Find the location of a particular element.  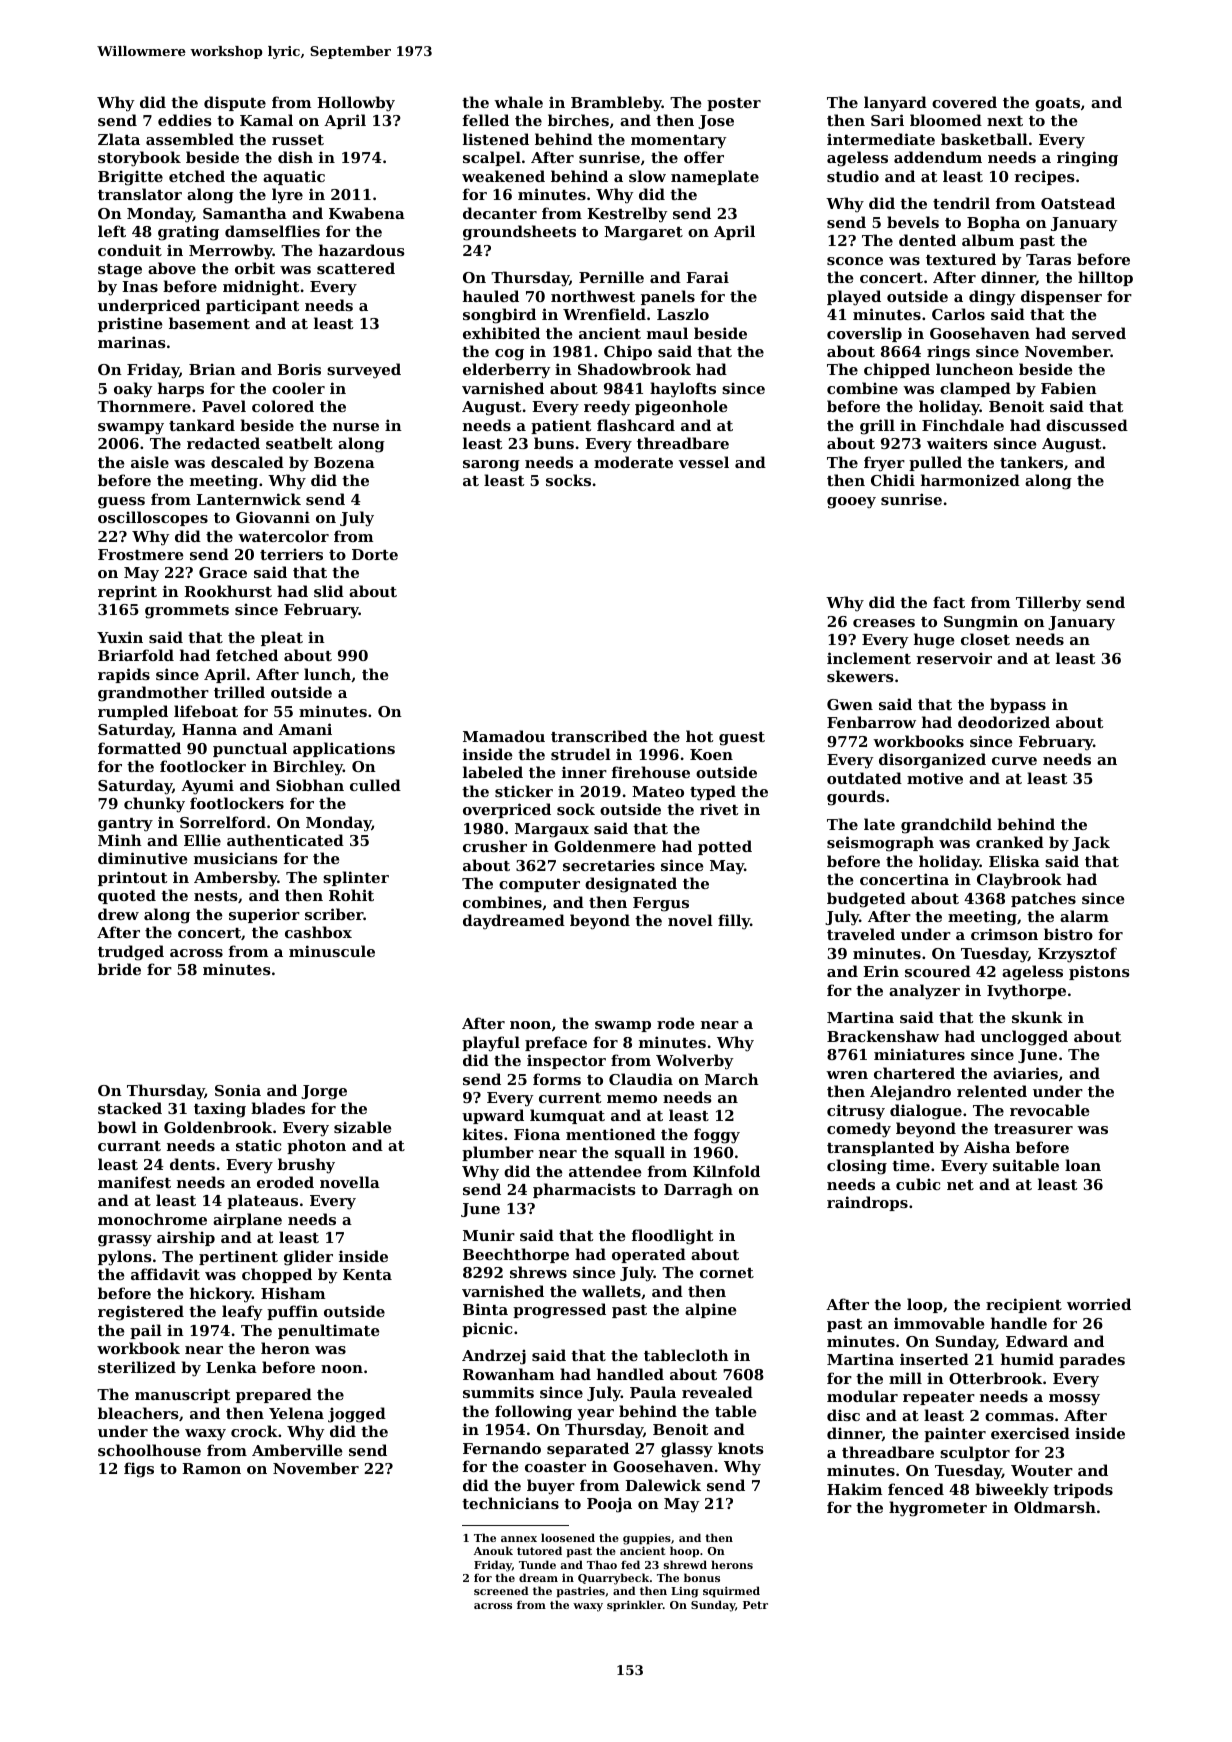

Dorte is located at coordinates (375, 554).
